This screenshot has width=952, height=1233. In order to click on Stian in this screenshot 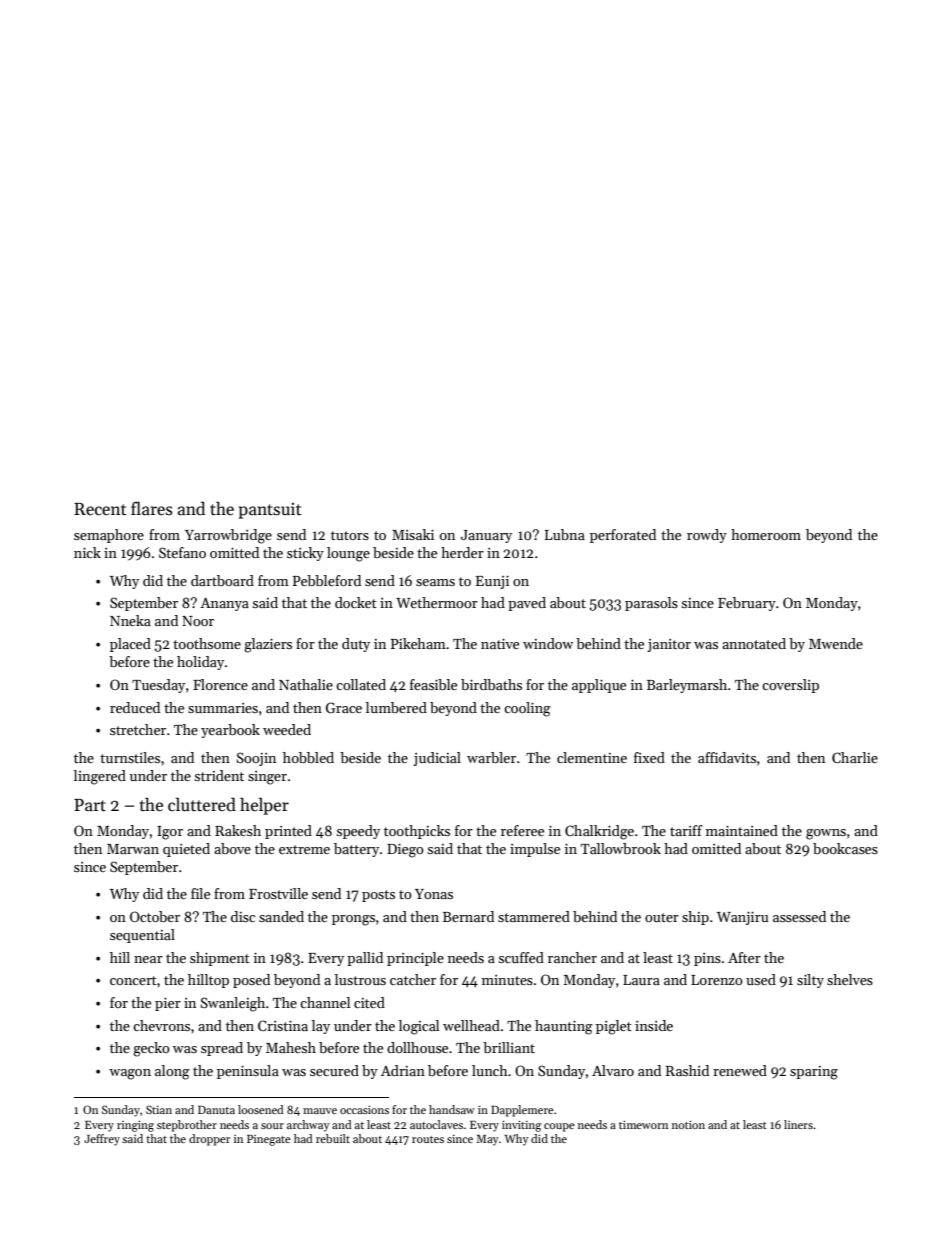, I will do `click(159, 1109)`.
